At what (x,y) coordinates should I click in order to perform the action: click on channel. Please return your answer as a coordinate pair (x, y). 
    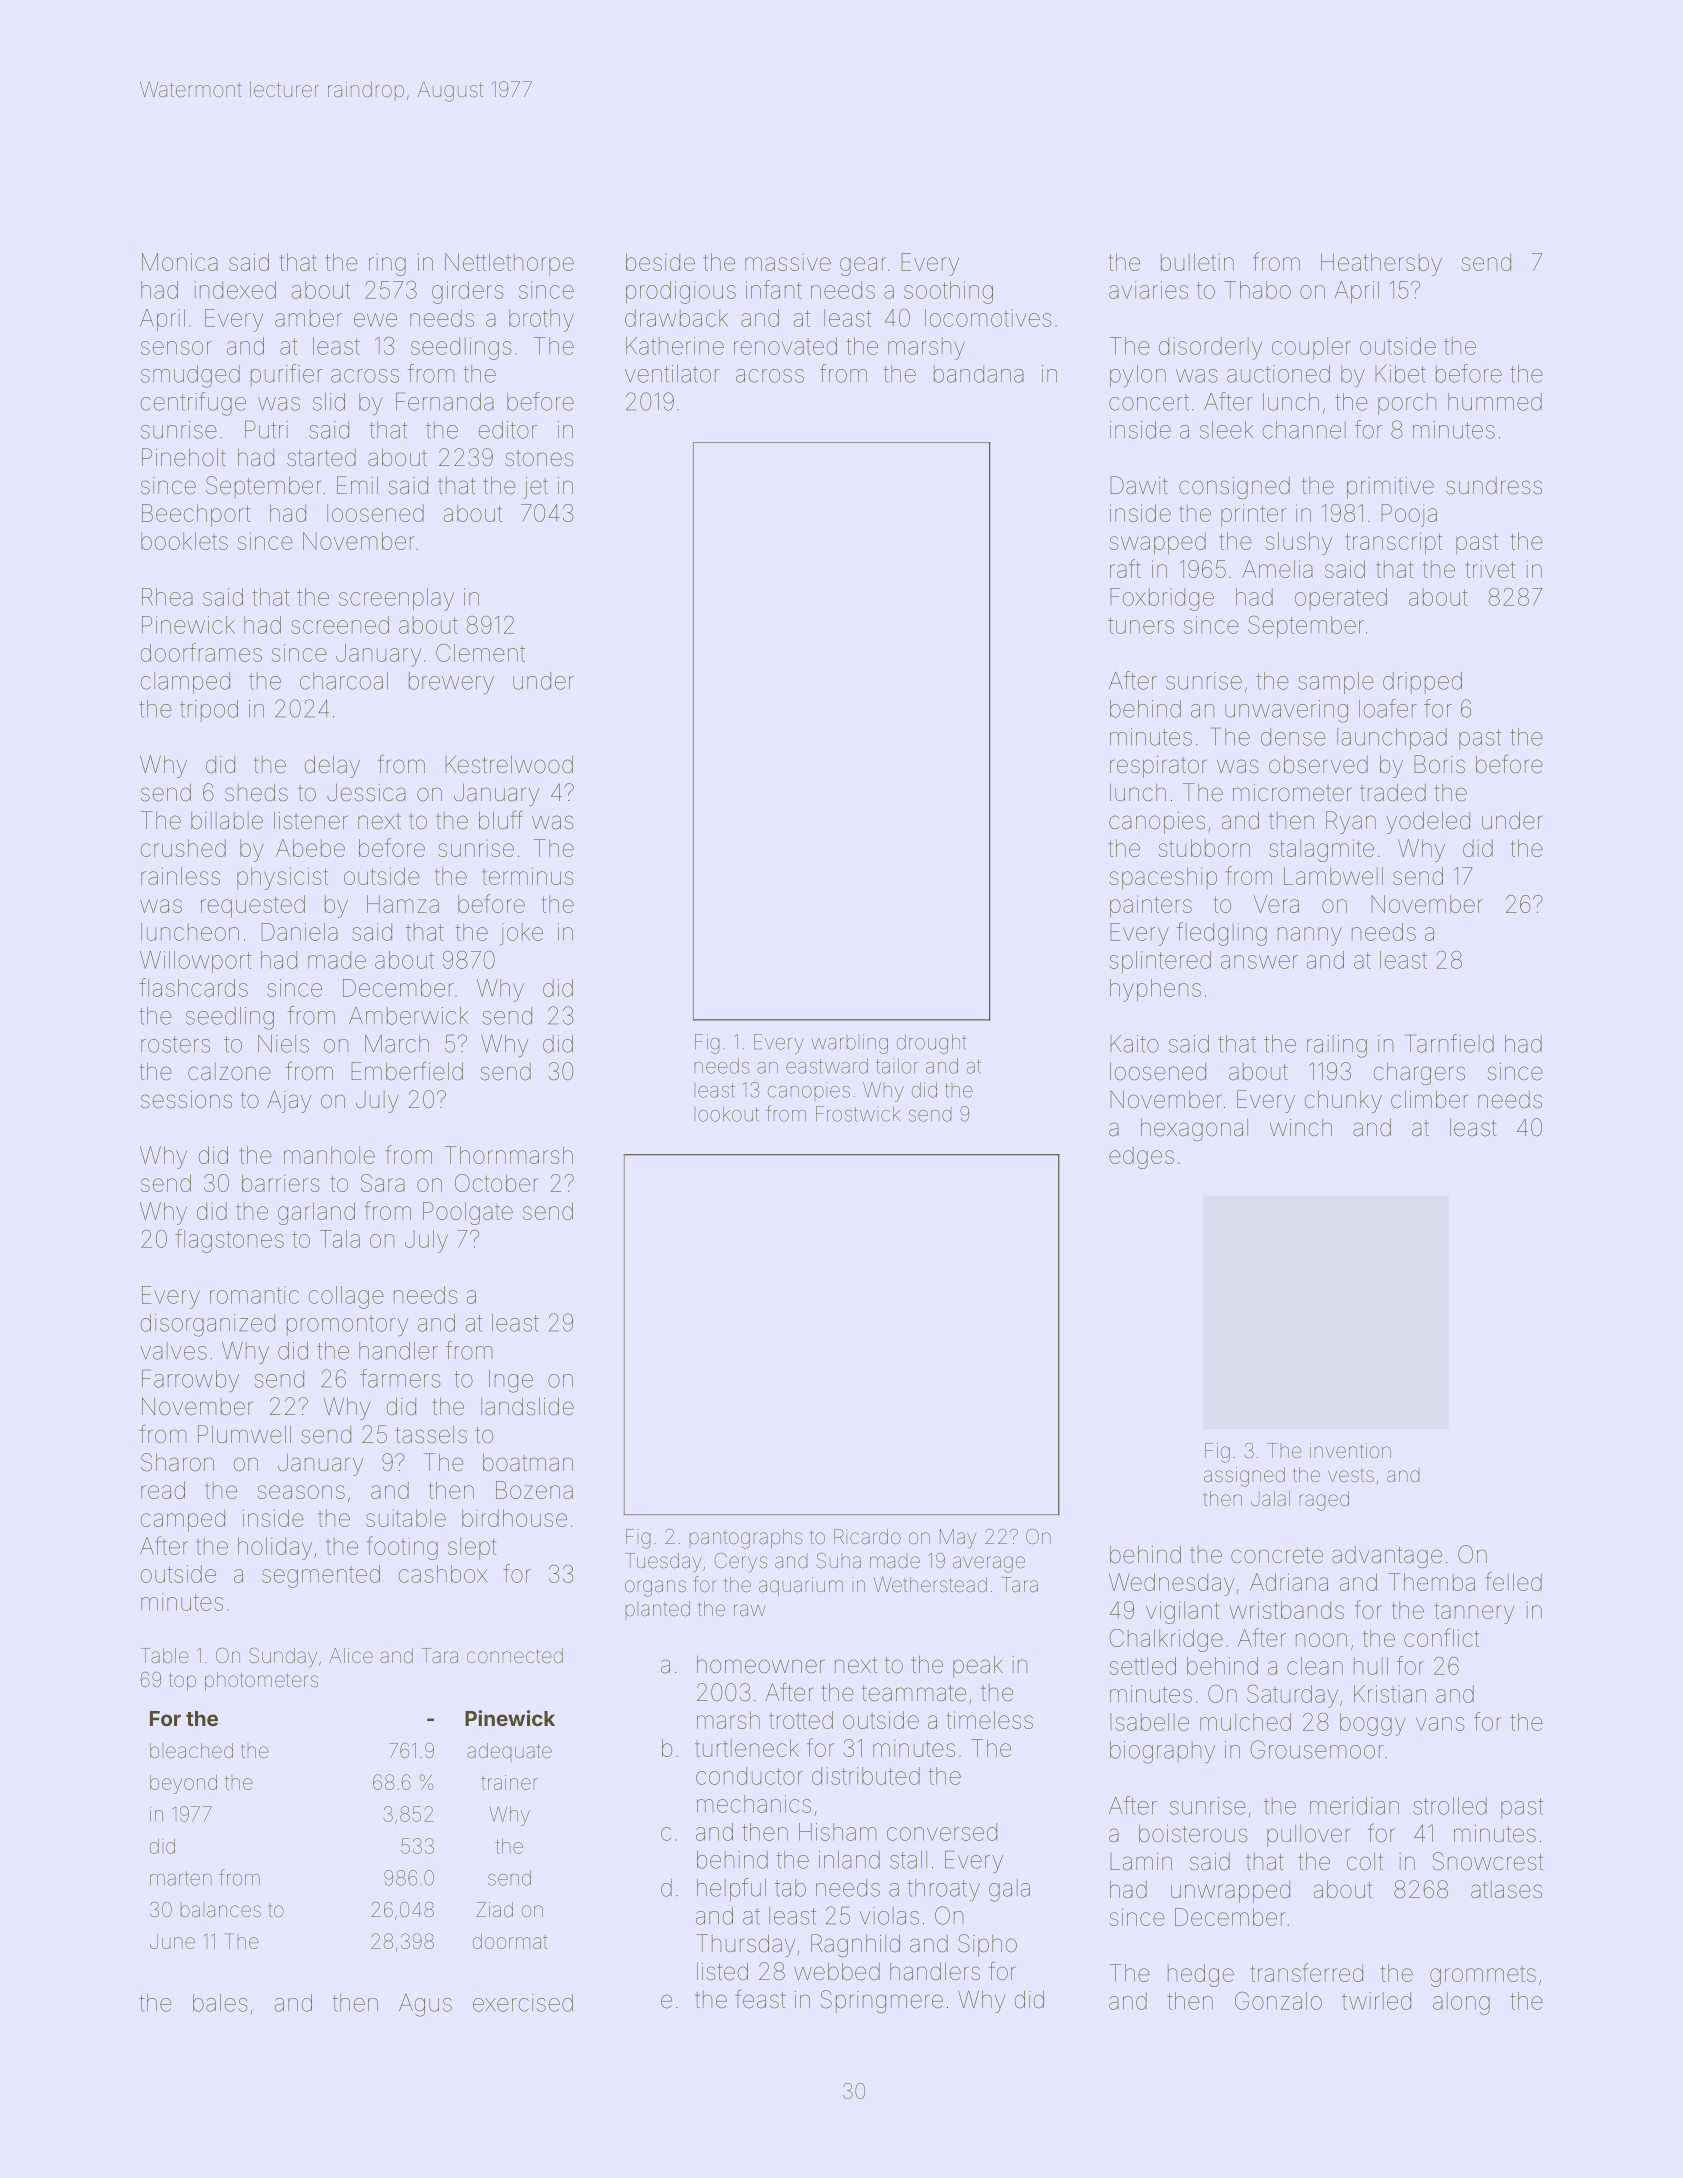
    Looking at the image, I should click on (1304, 430).
